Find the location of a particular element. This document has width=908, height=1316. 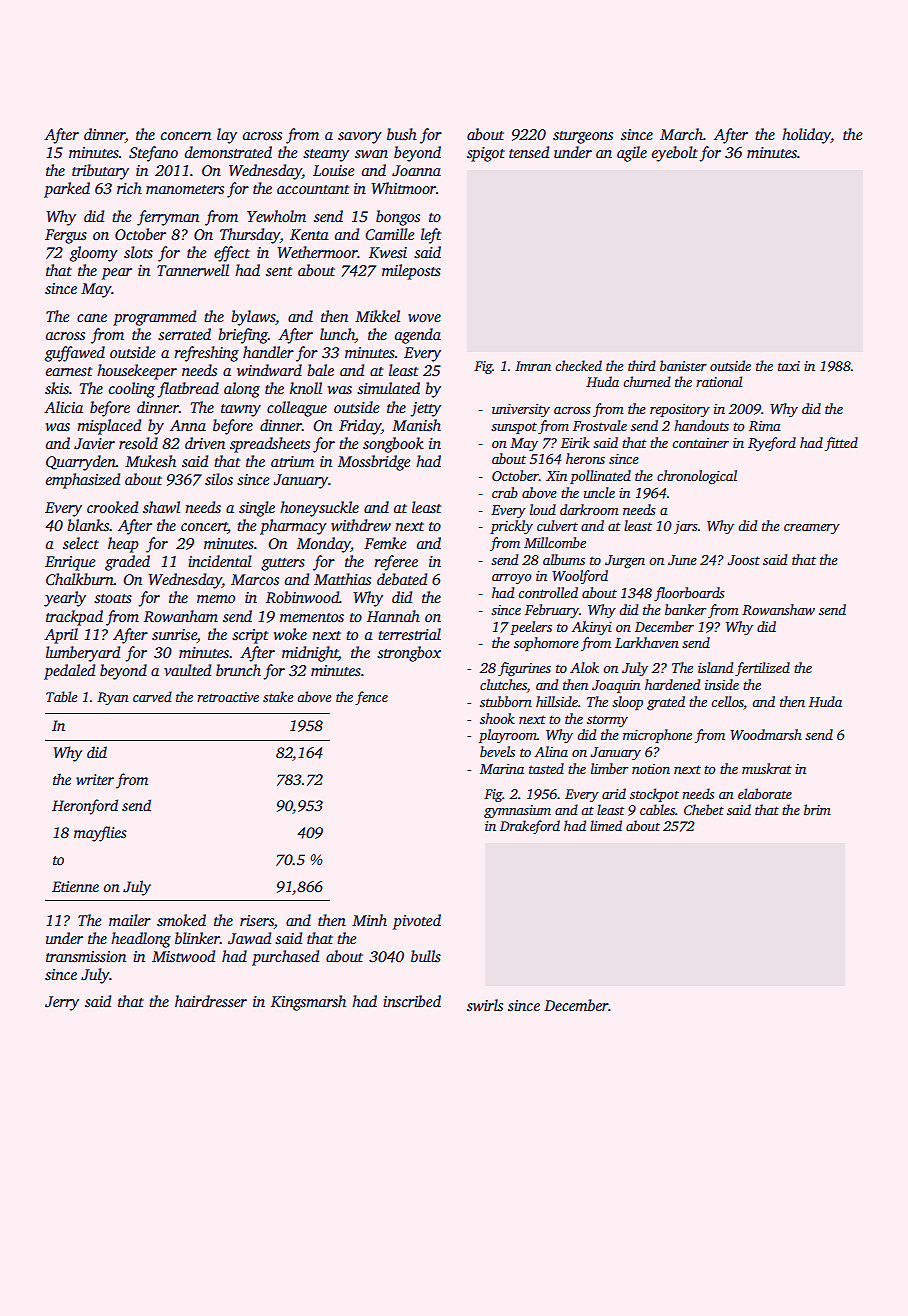

Camille is located at coordinates (390, 234).
